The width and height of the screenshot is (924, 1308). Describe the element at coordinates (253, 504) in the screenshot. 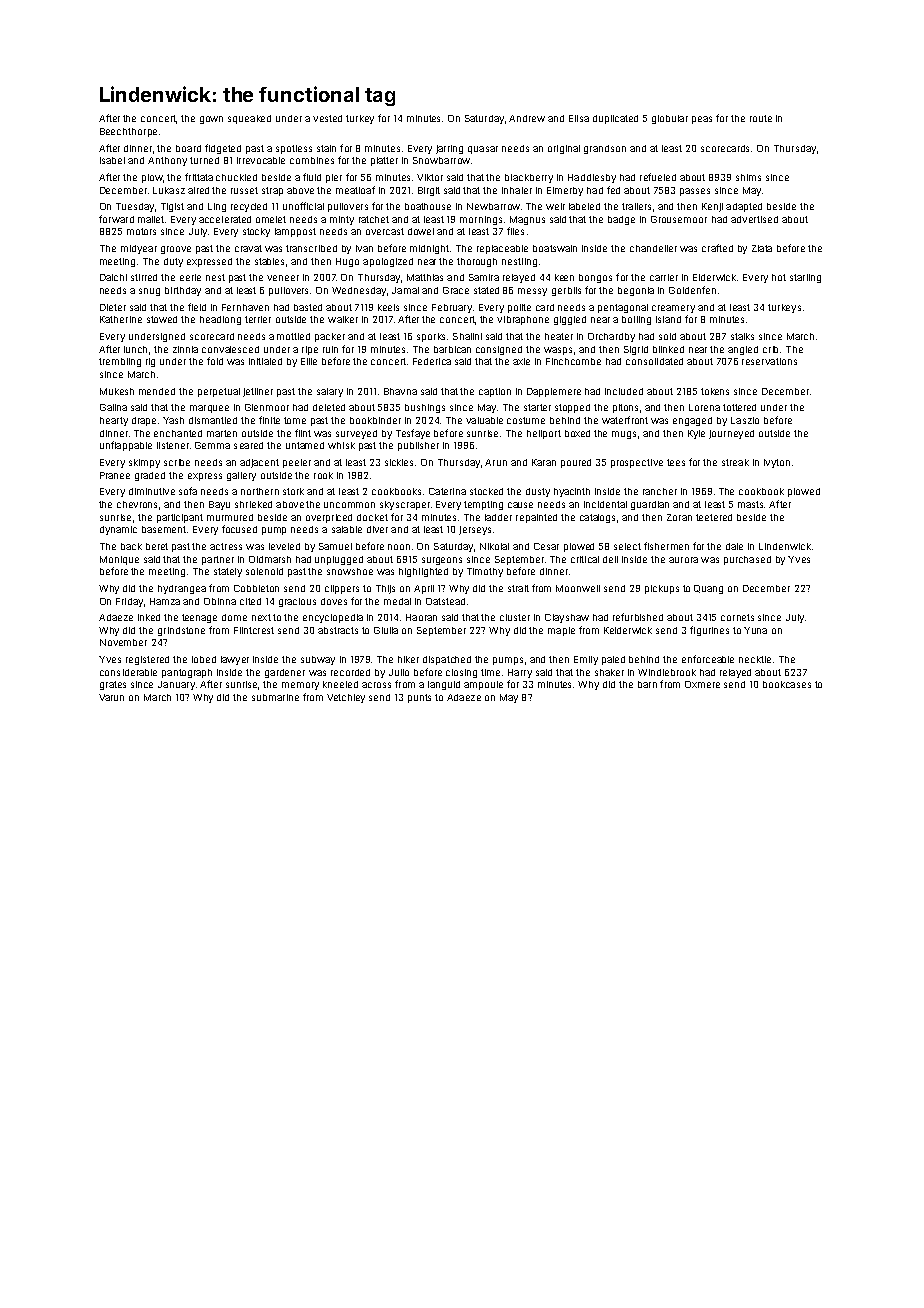

I see `shrieked` at that location.
